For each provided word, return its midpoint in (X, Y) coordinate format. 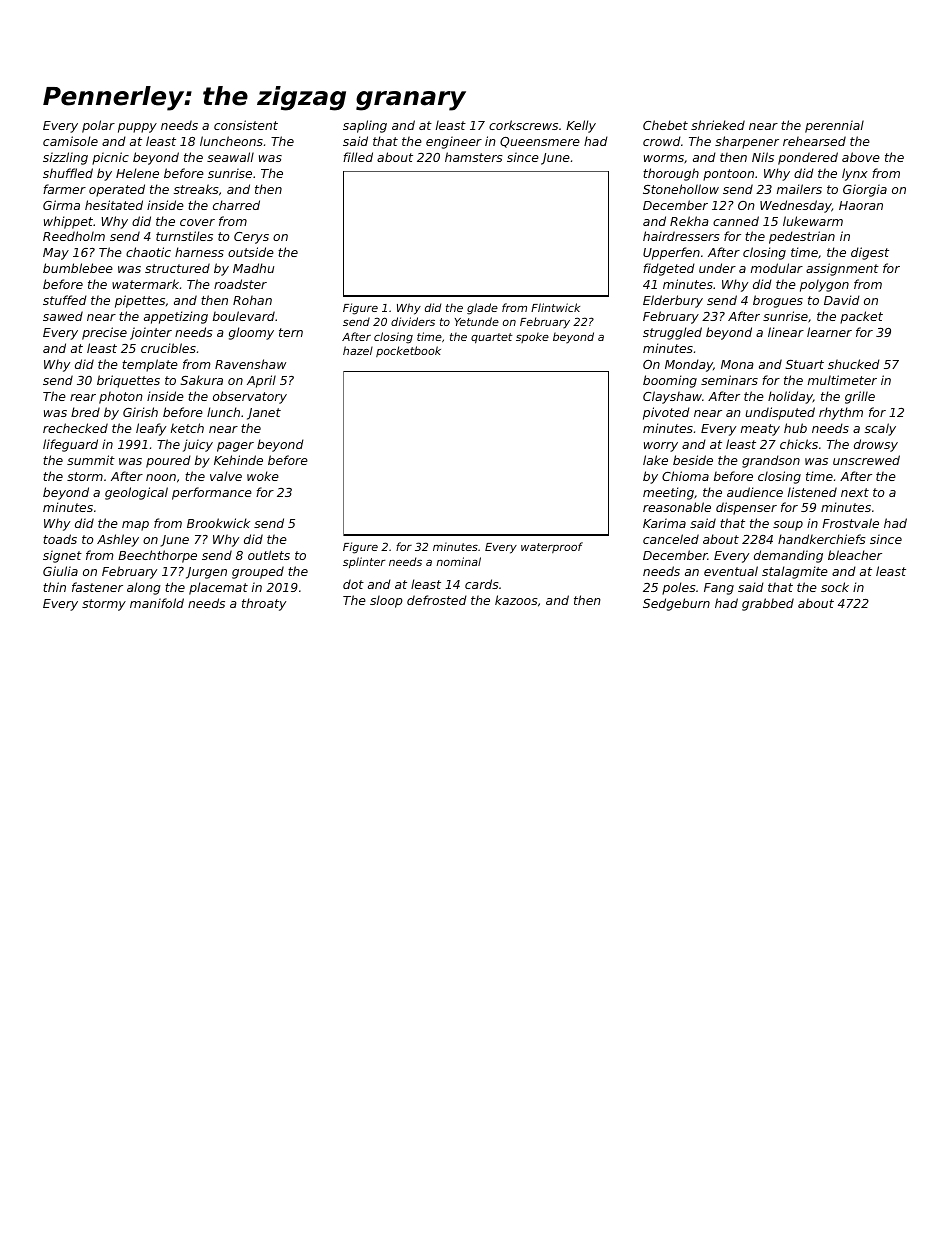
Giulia (60, 571)
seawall (230, 157)
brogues (778, 301)
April (261, 381)
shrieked (718, 125)
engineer (454, 142)
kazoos (516, 600)
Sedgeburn (676, 604)
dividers (413, 321)
